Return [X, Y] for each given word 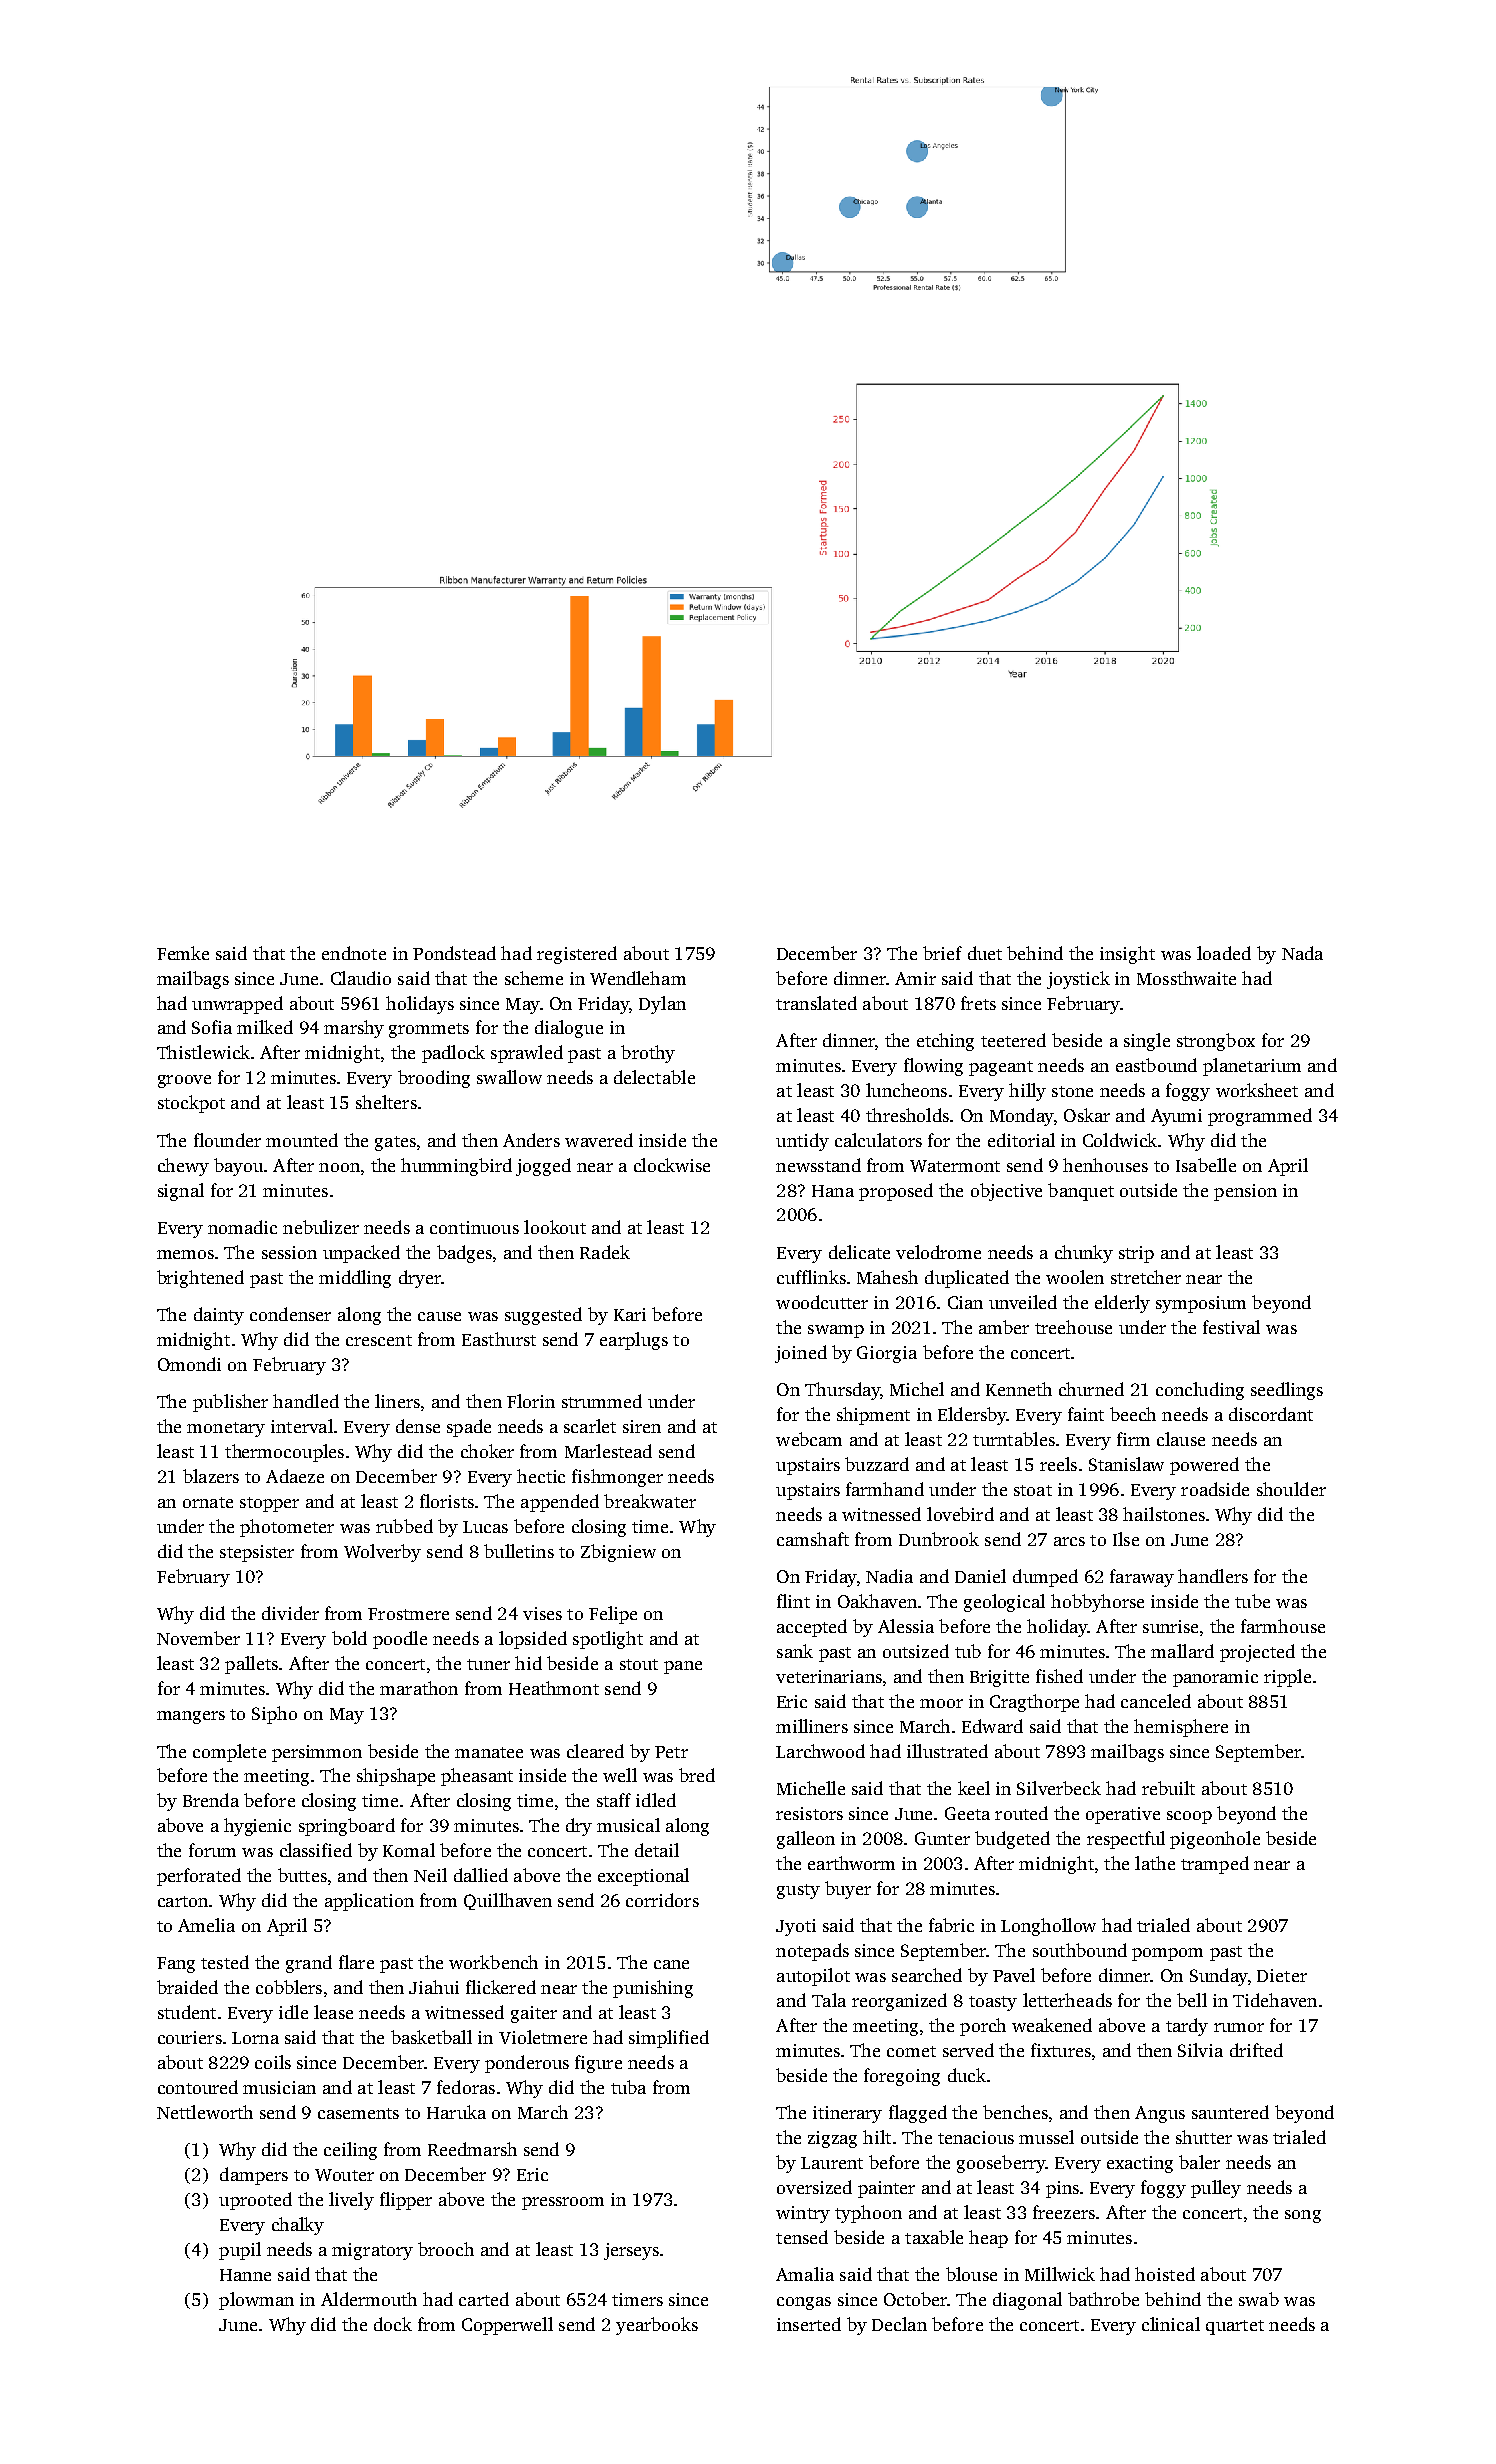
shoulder [1291, 1489]
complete [229, 1753]
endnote [354, 953]
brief [942, 953]
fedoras [466, 2087]
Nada [1302, 953]
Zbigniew [618, 1553]
